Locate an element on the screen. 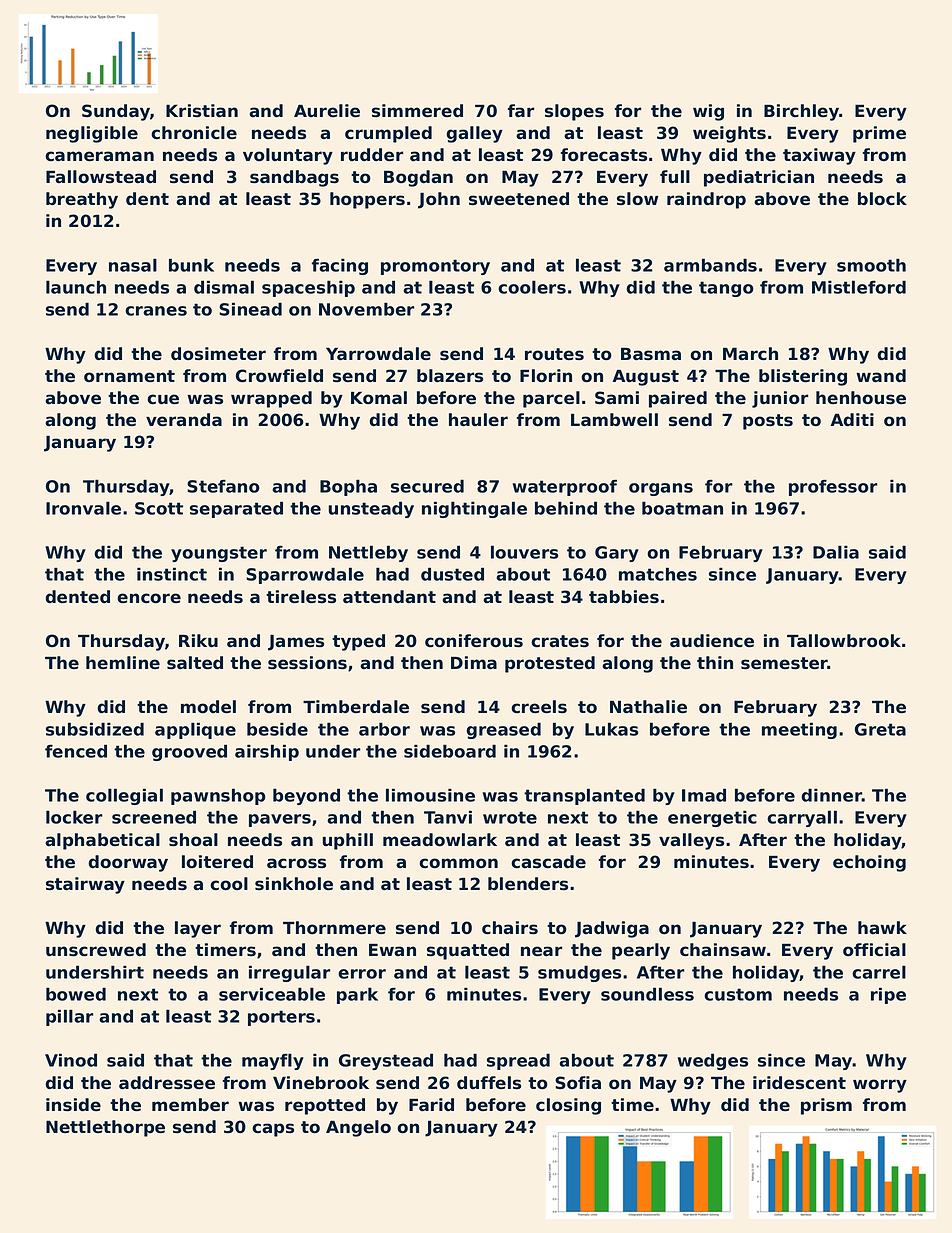 The width and height of the screenshot is (952, 1233). slopes is located at coordinates (574, 112).
